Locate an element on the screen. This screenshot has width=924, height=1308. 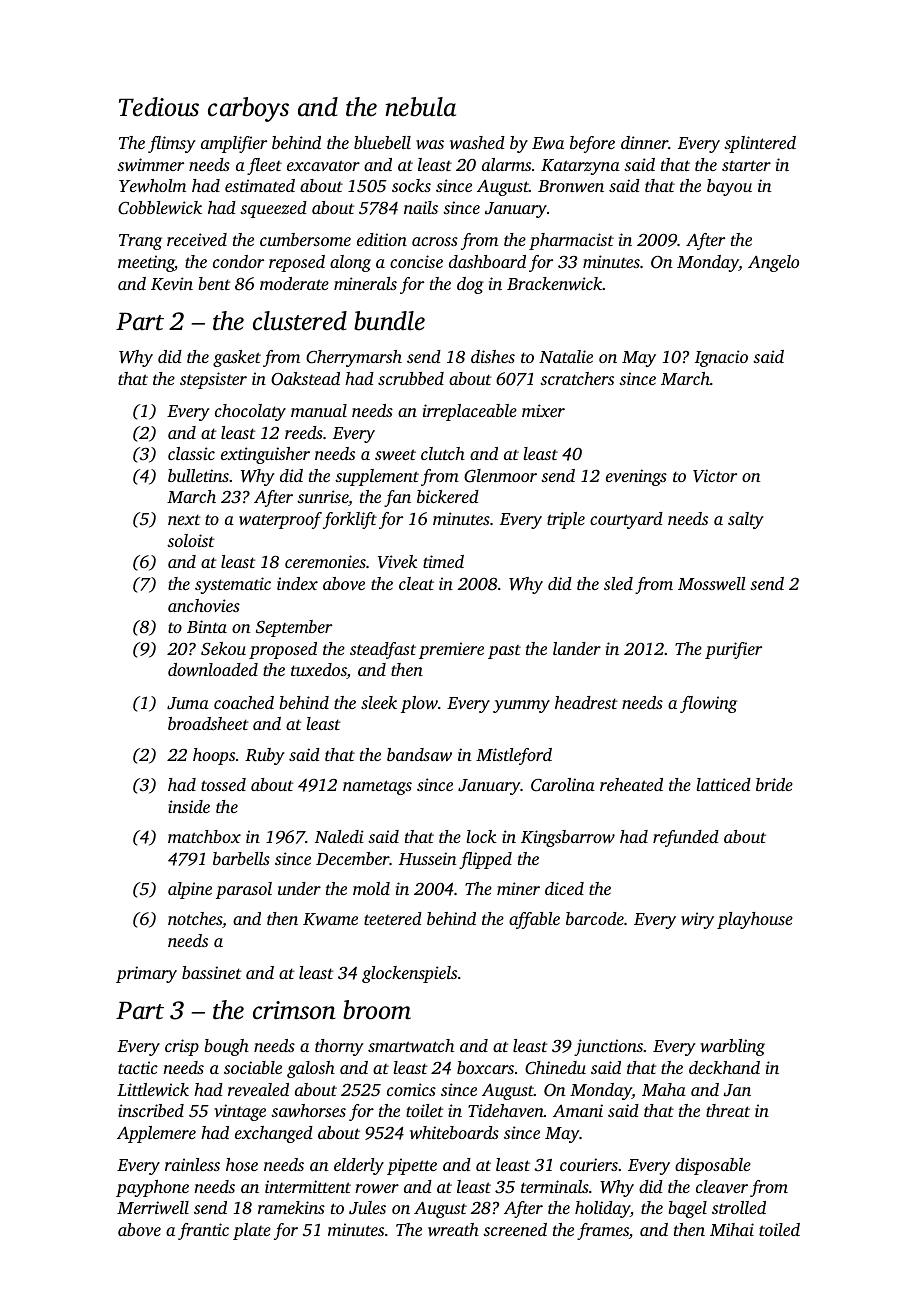
bluebell is located at coordinates (382, 142).
